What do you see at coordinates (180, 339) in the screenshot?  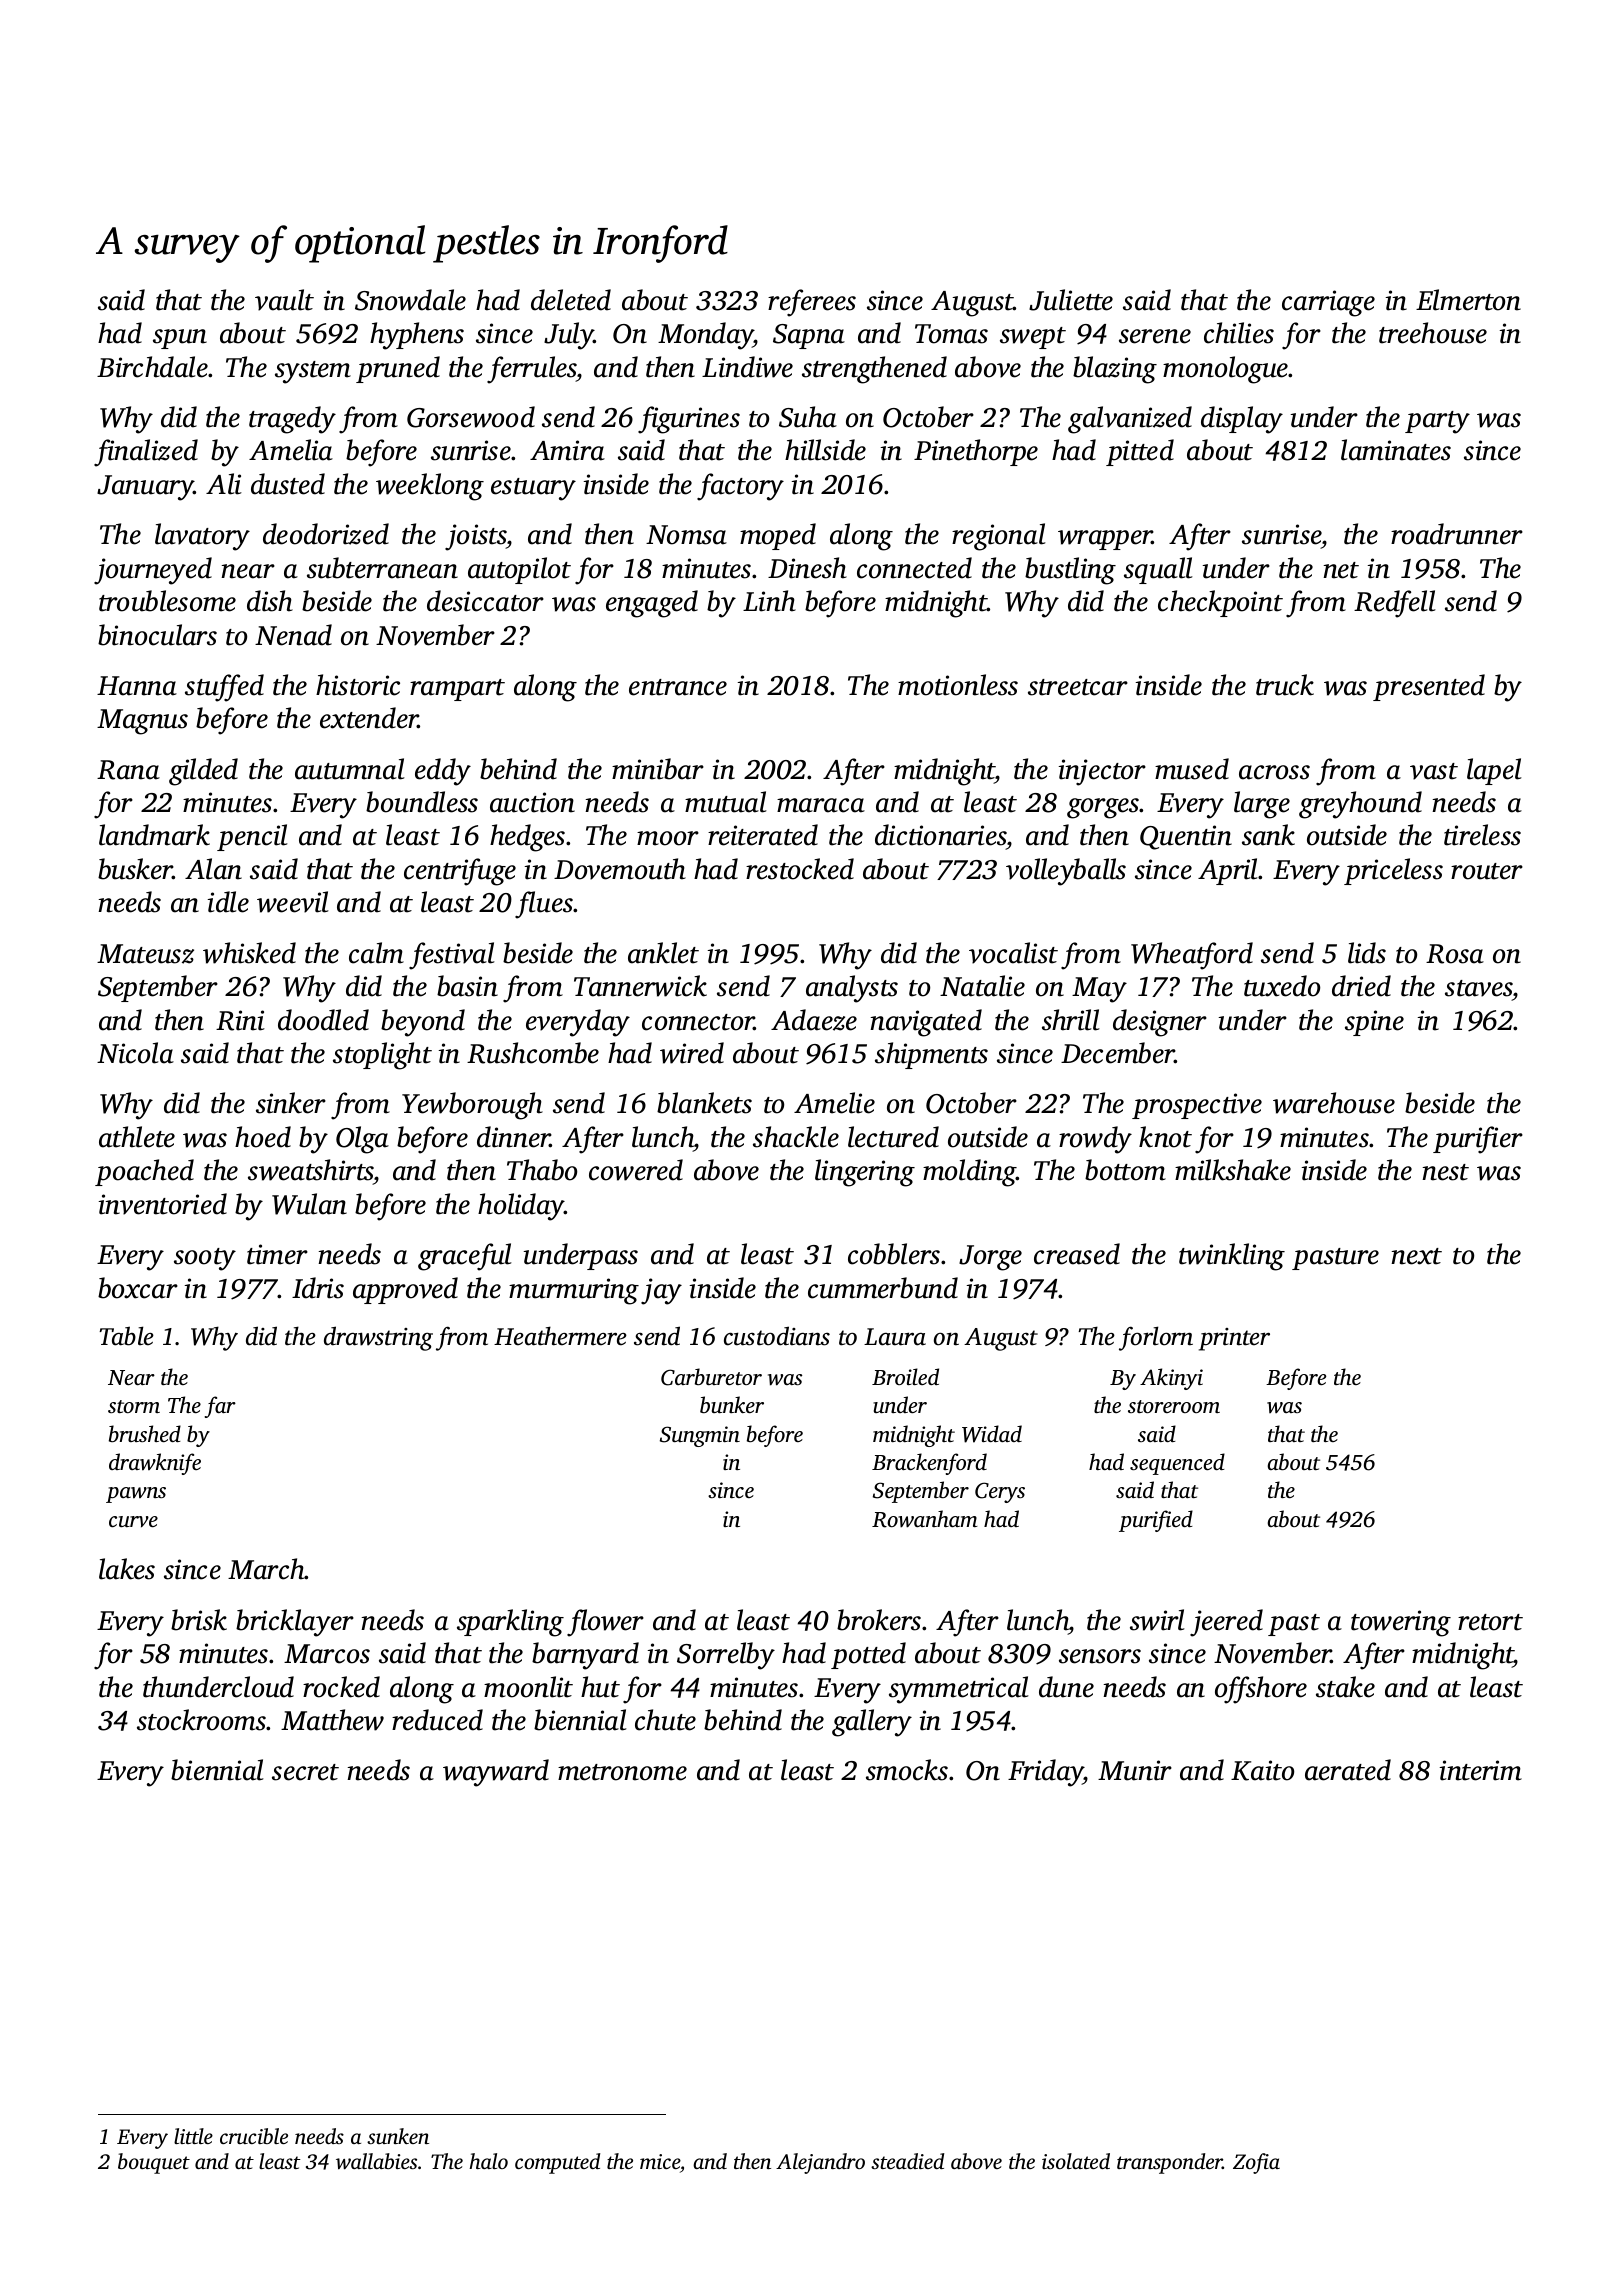 I see `spun` at bounding box center [180, 339].
